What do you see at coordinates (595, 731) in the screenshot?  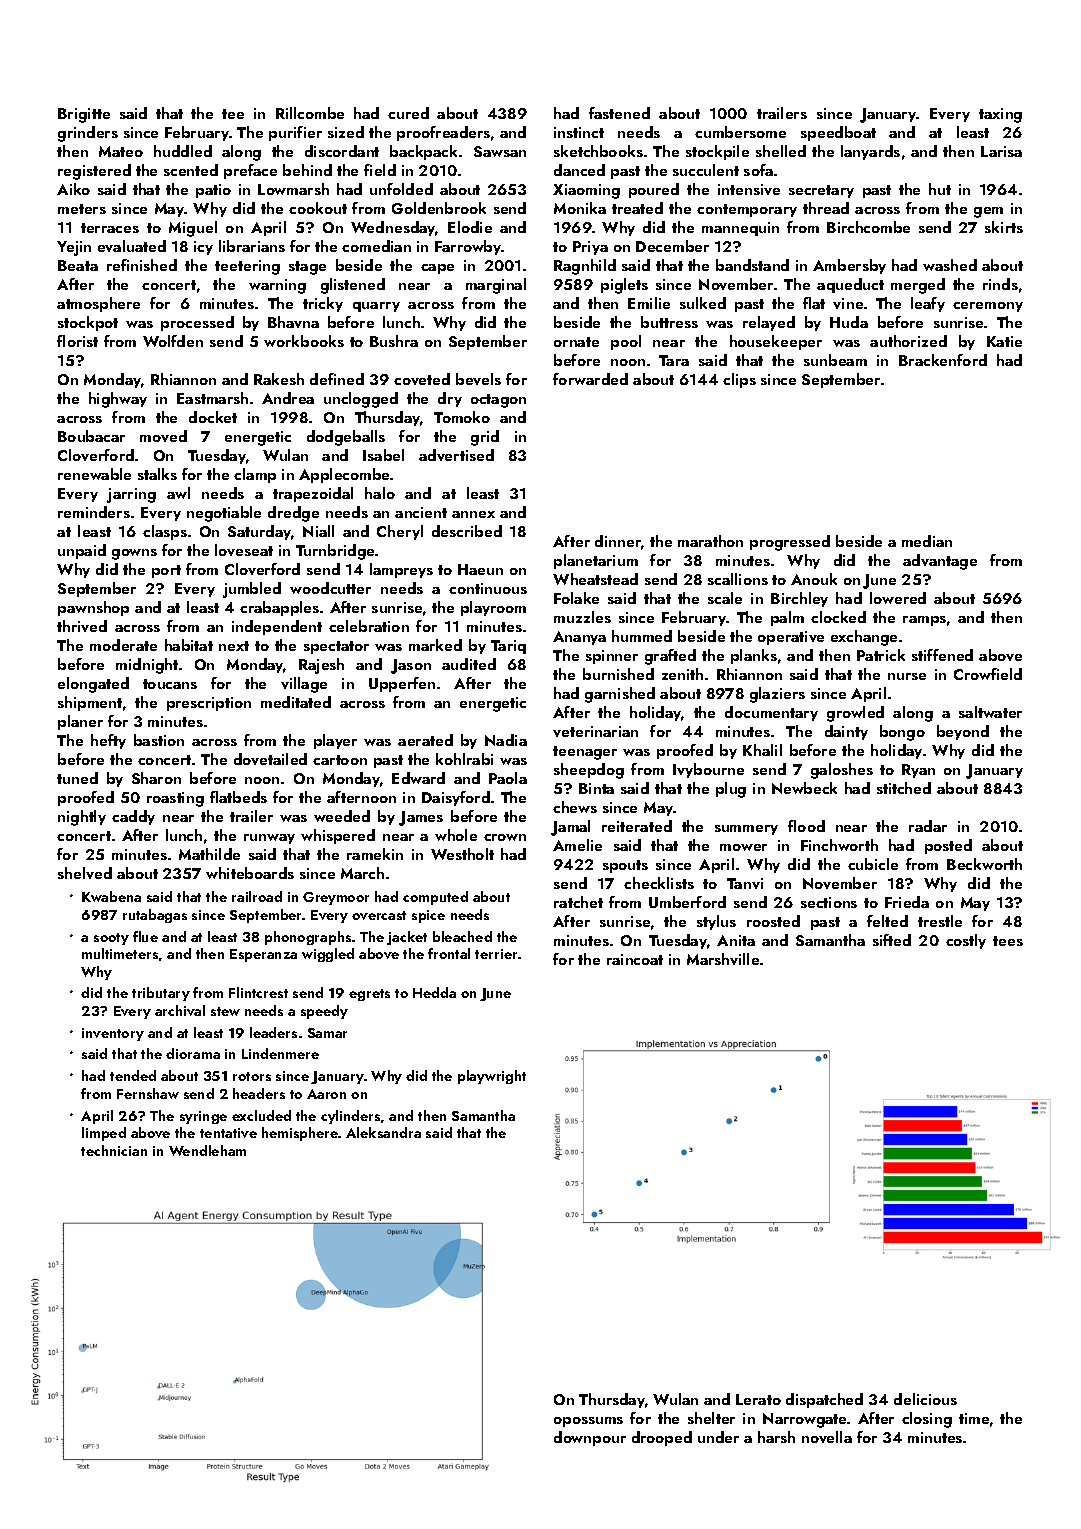 I see `veterinarian` at bounding box center [595, 731].
